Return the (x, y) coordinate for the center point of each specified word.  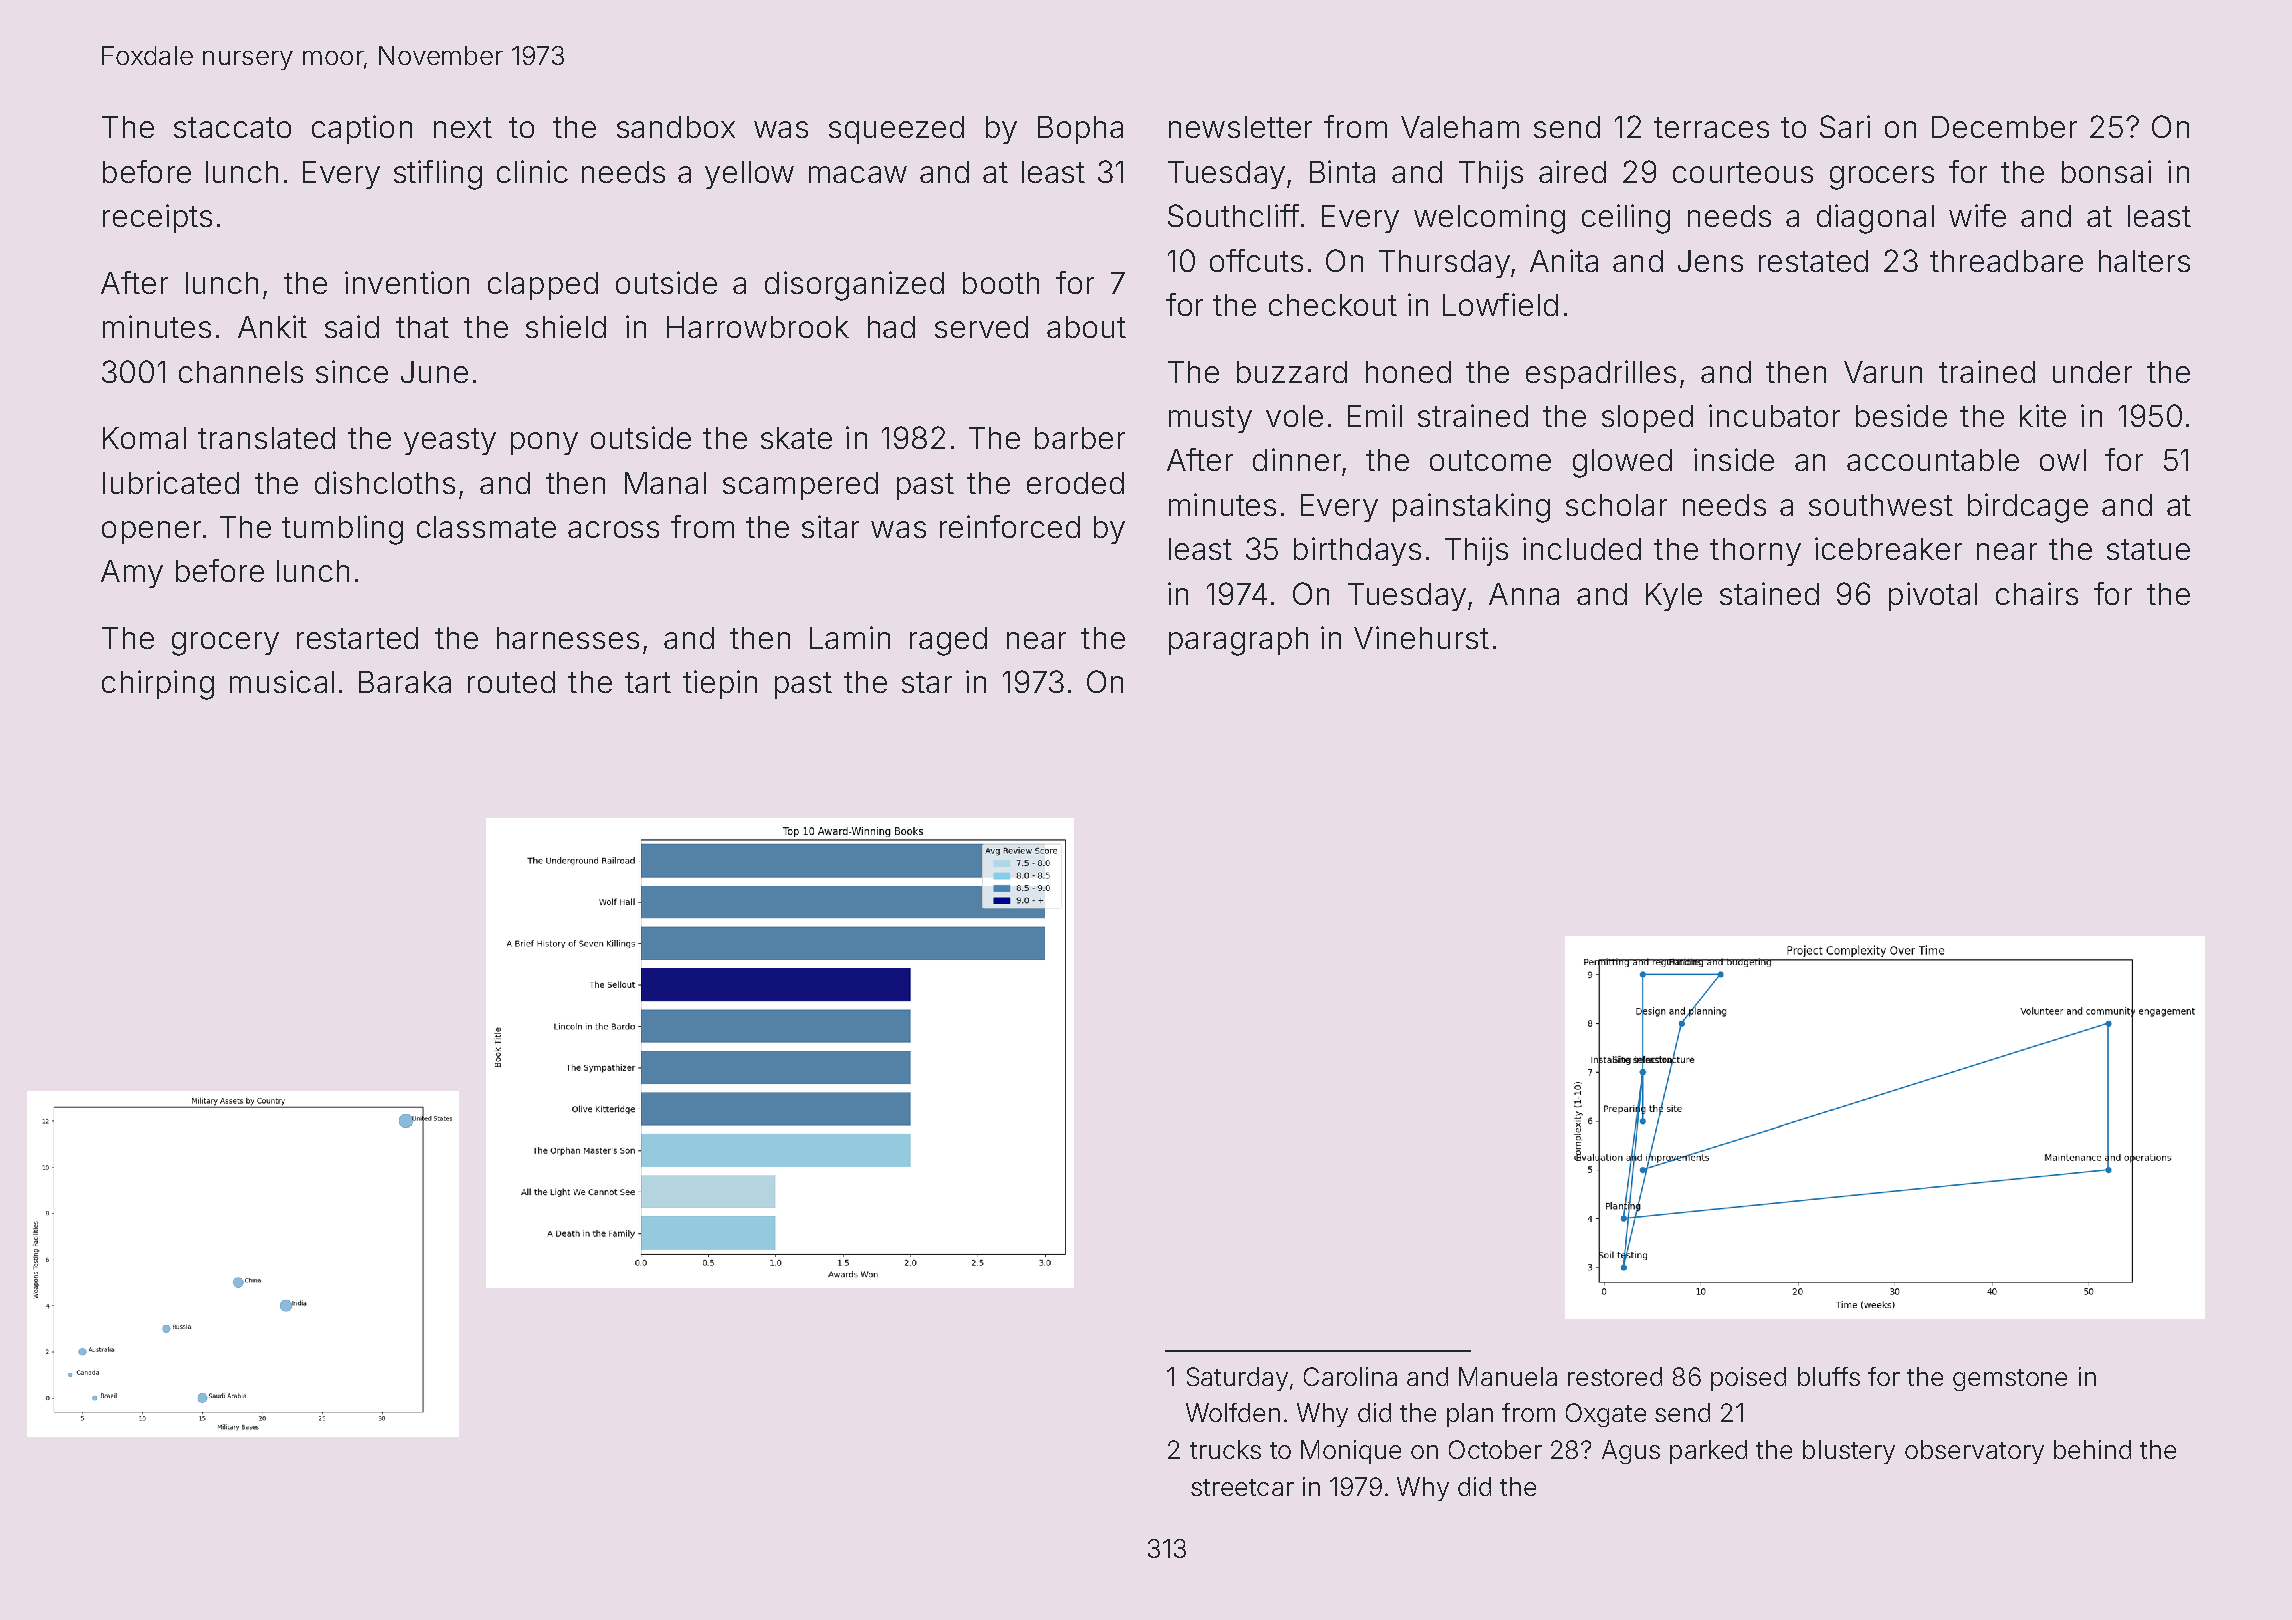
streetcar (1242, 1487)
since (352, 371)
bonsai (2106, 171)
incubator (1774, 415)
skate (796, 438)
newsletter (1240, 127)
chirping (158, 685)
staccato (232, 127)
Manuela (1508, 1376)
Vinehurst (1421, 637)
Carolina (1350, 1376)
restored (1615, 1376)
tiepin (720, 684)
